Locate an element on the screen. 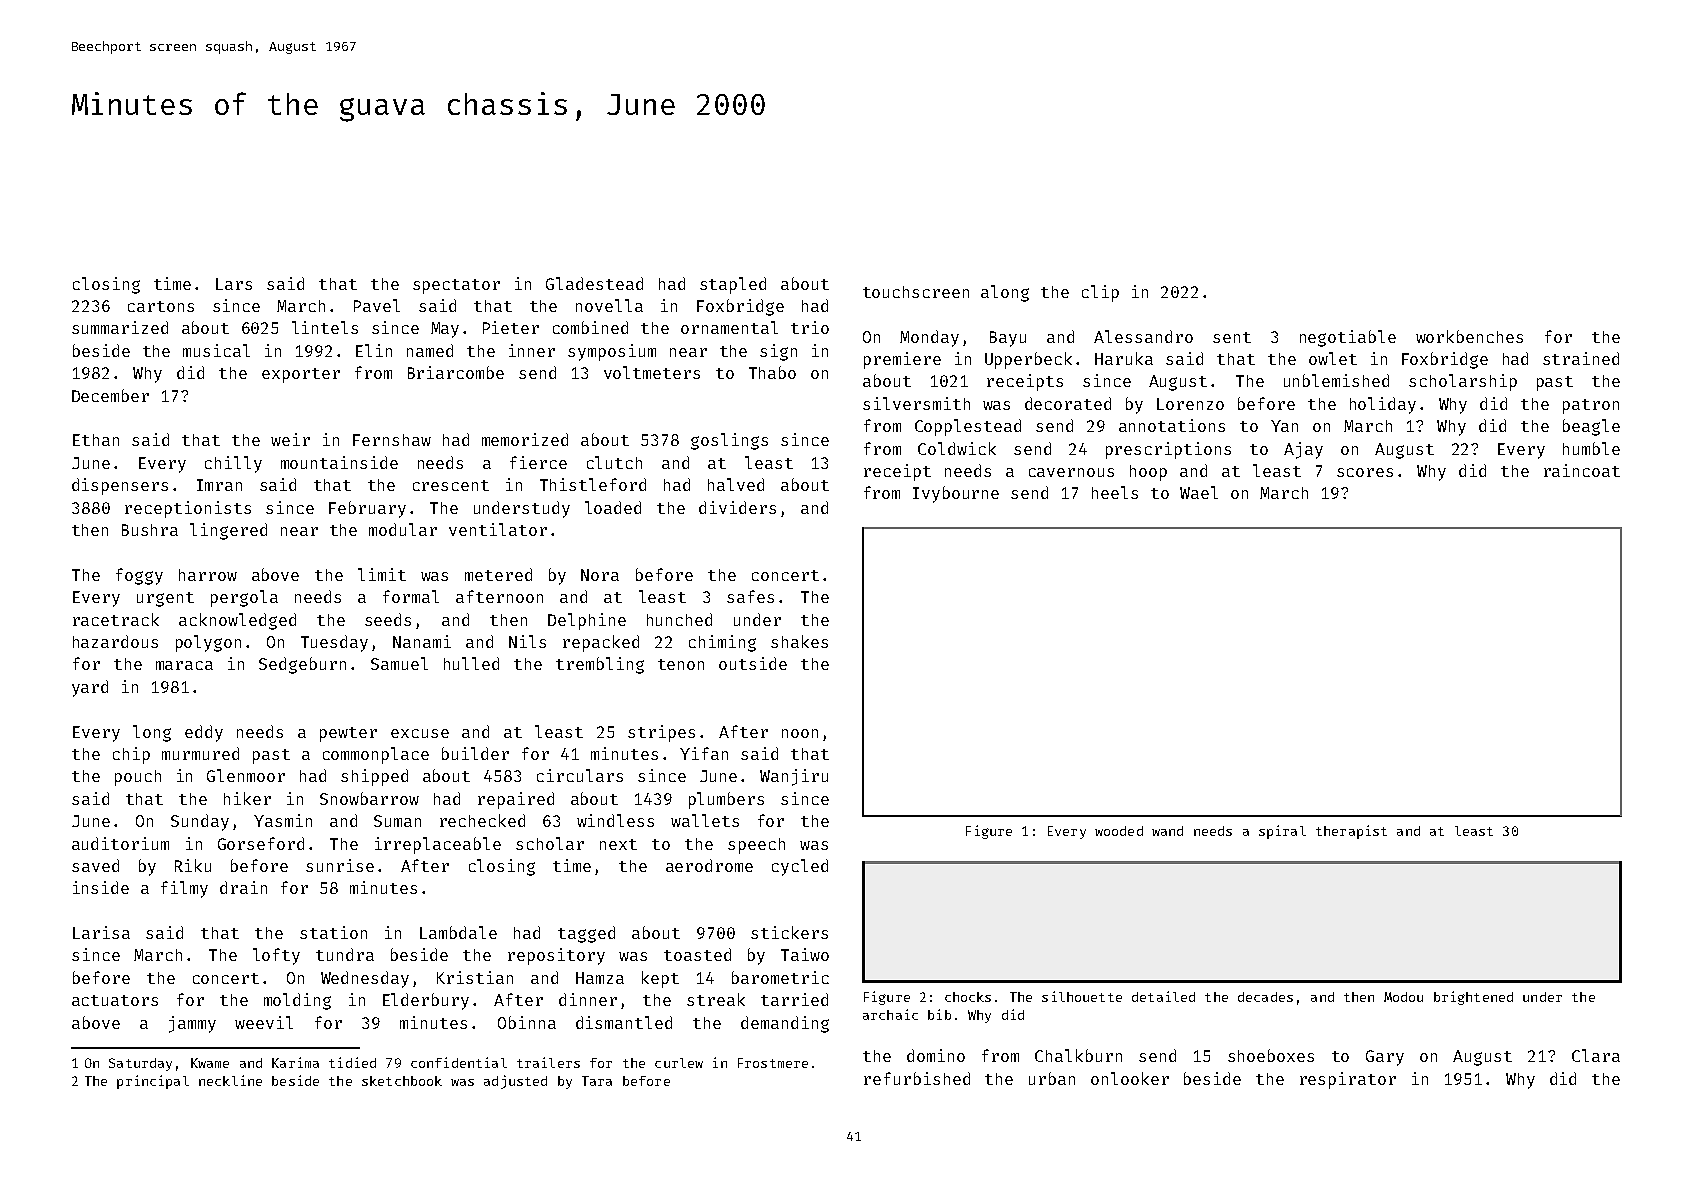 The width and height of the screenshot is (1692, 1197). raincoat is located at coordinates (1582, 470).
